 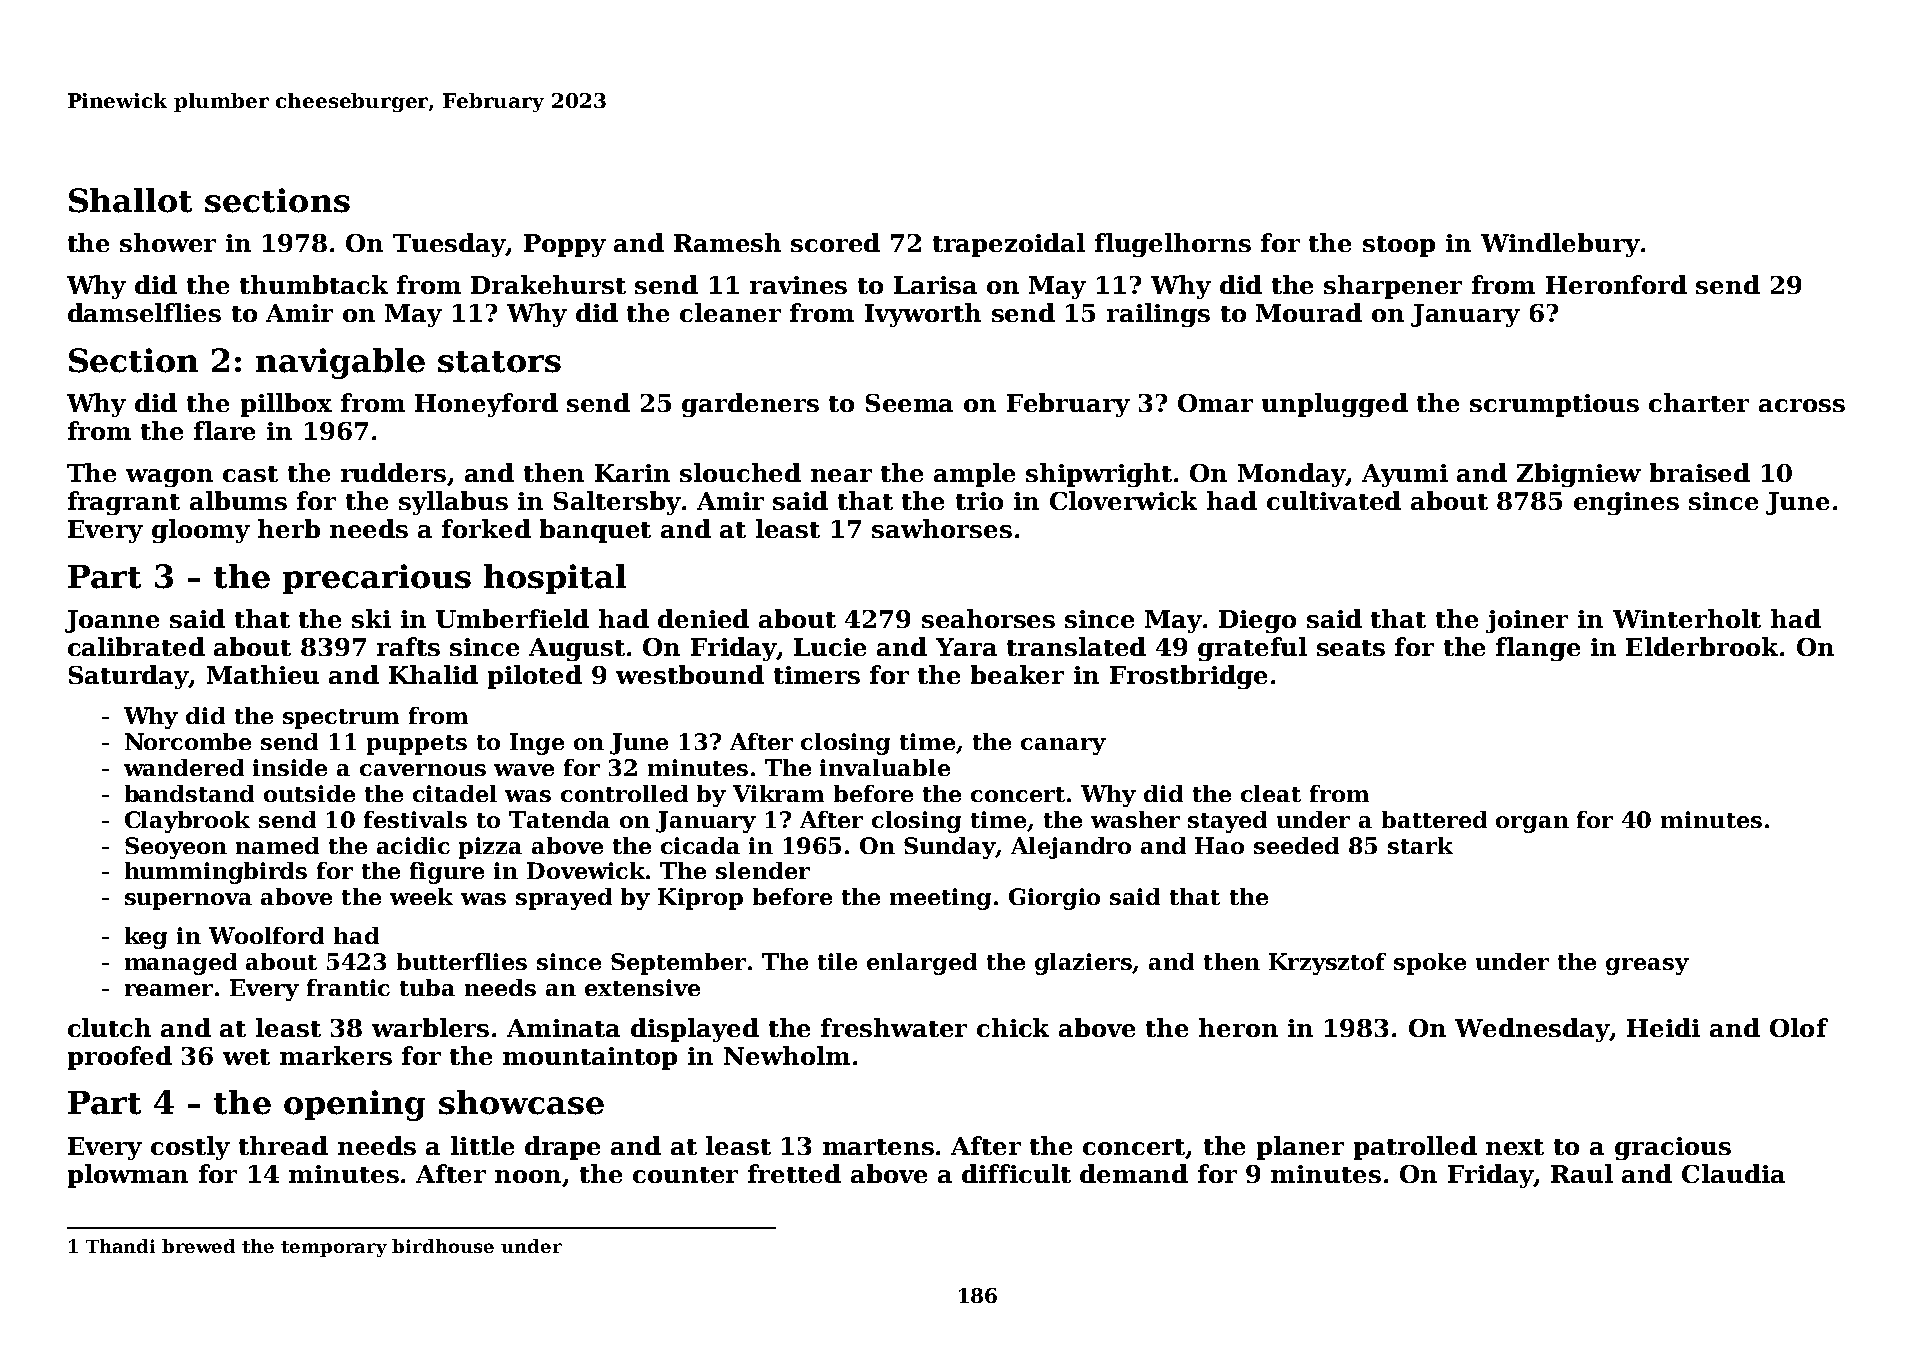 What do you see at coordinates (130, 200) in the screenshot?
I see `Shallot` at bounding box center [130, 200].
